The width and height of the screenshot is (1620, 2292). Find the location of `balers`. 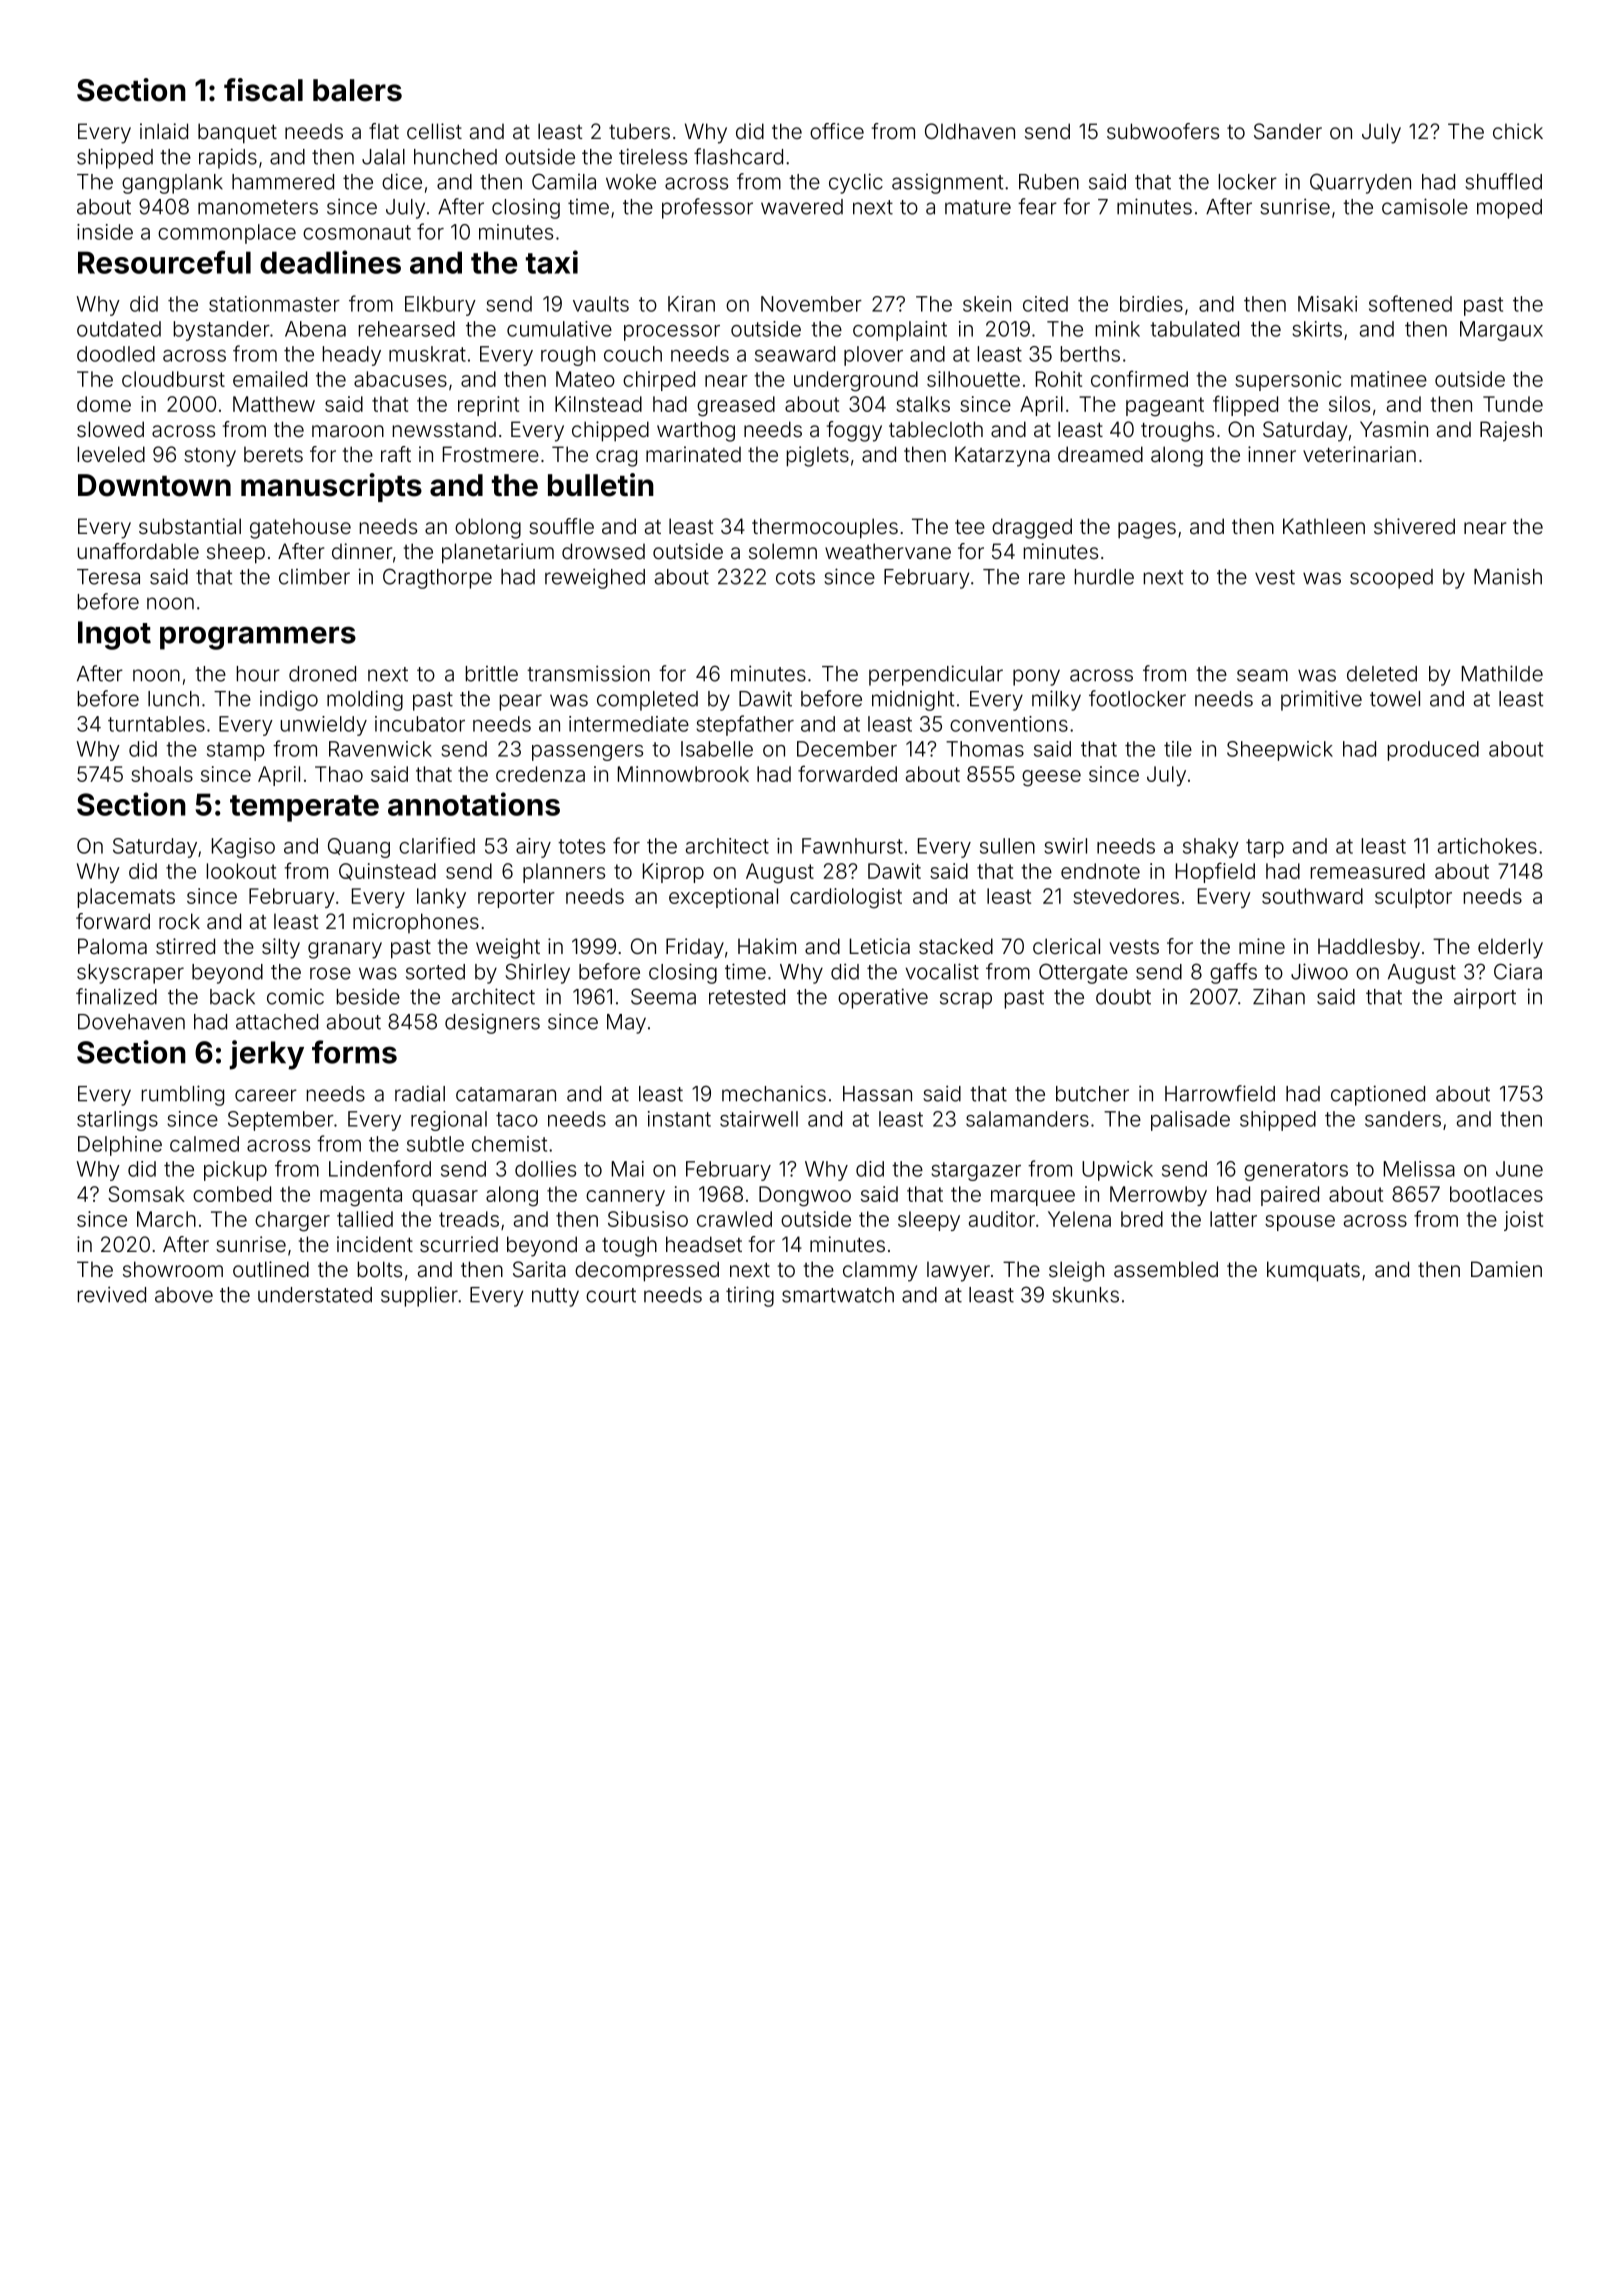

balers is located at coordinates (357, 90).
